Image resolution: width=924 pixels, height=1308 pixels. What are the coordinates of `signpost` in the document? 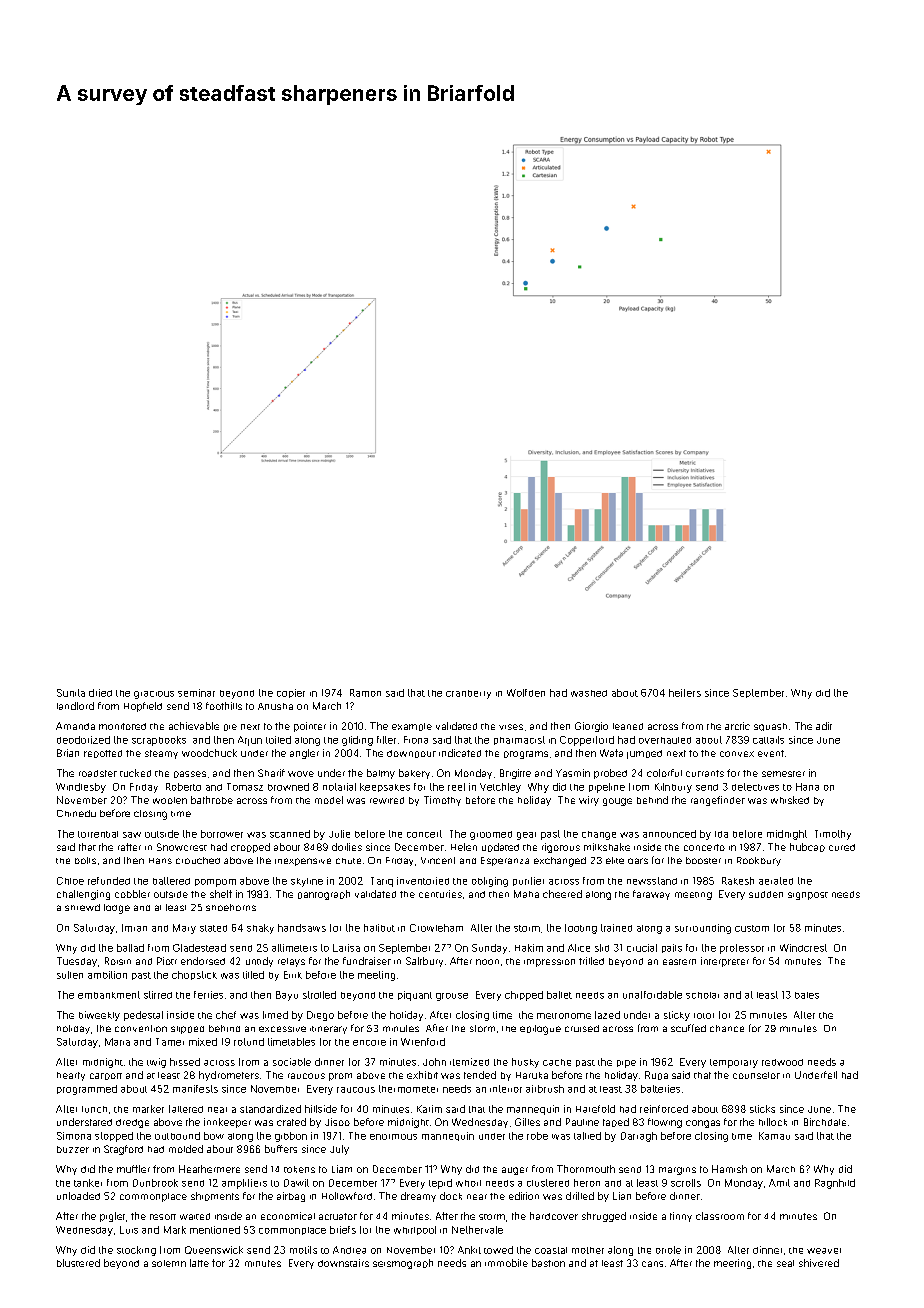 It's located at (808, 896).
